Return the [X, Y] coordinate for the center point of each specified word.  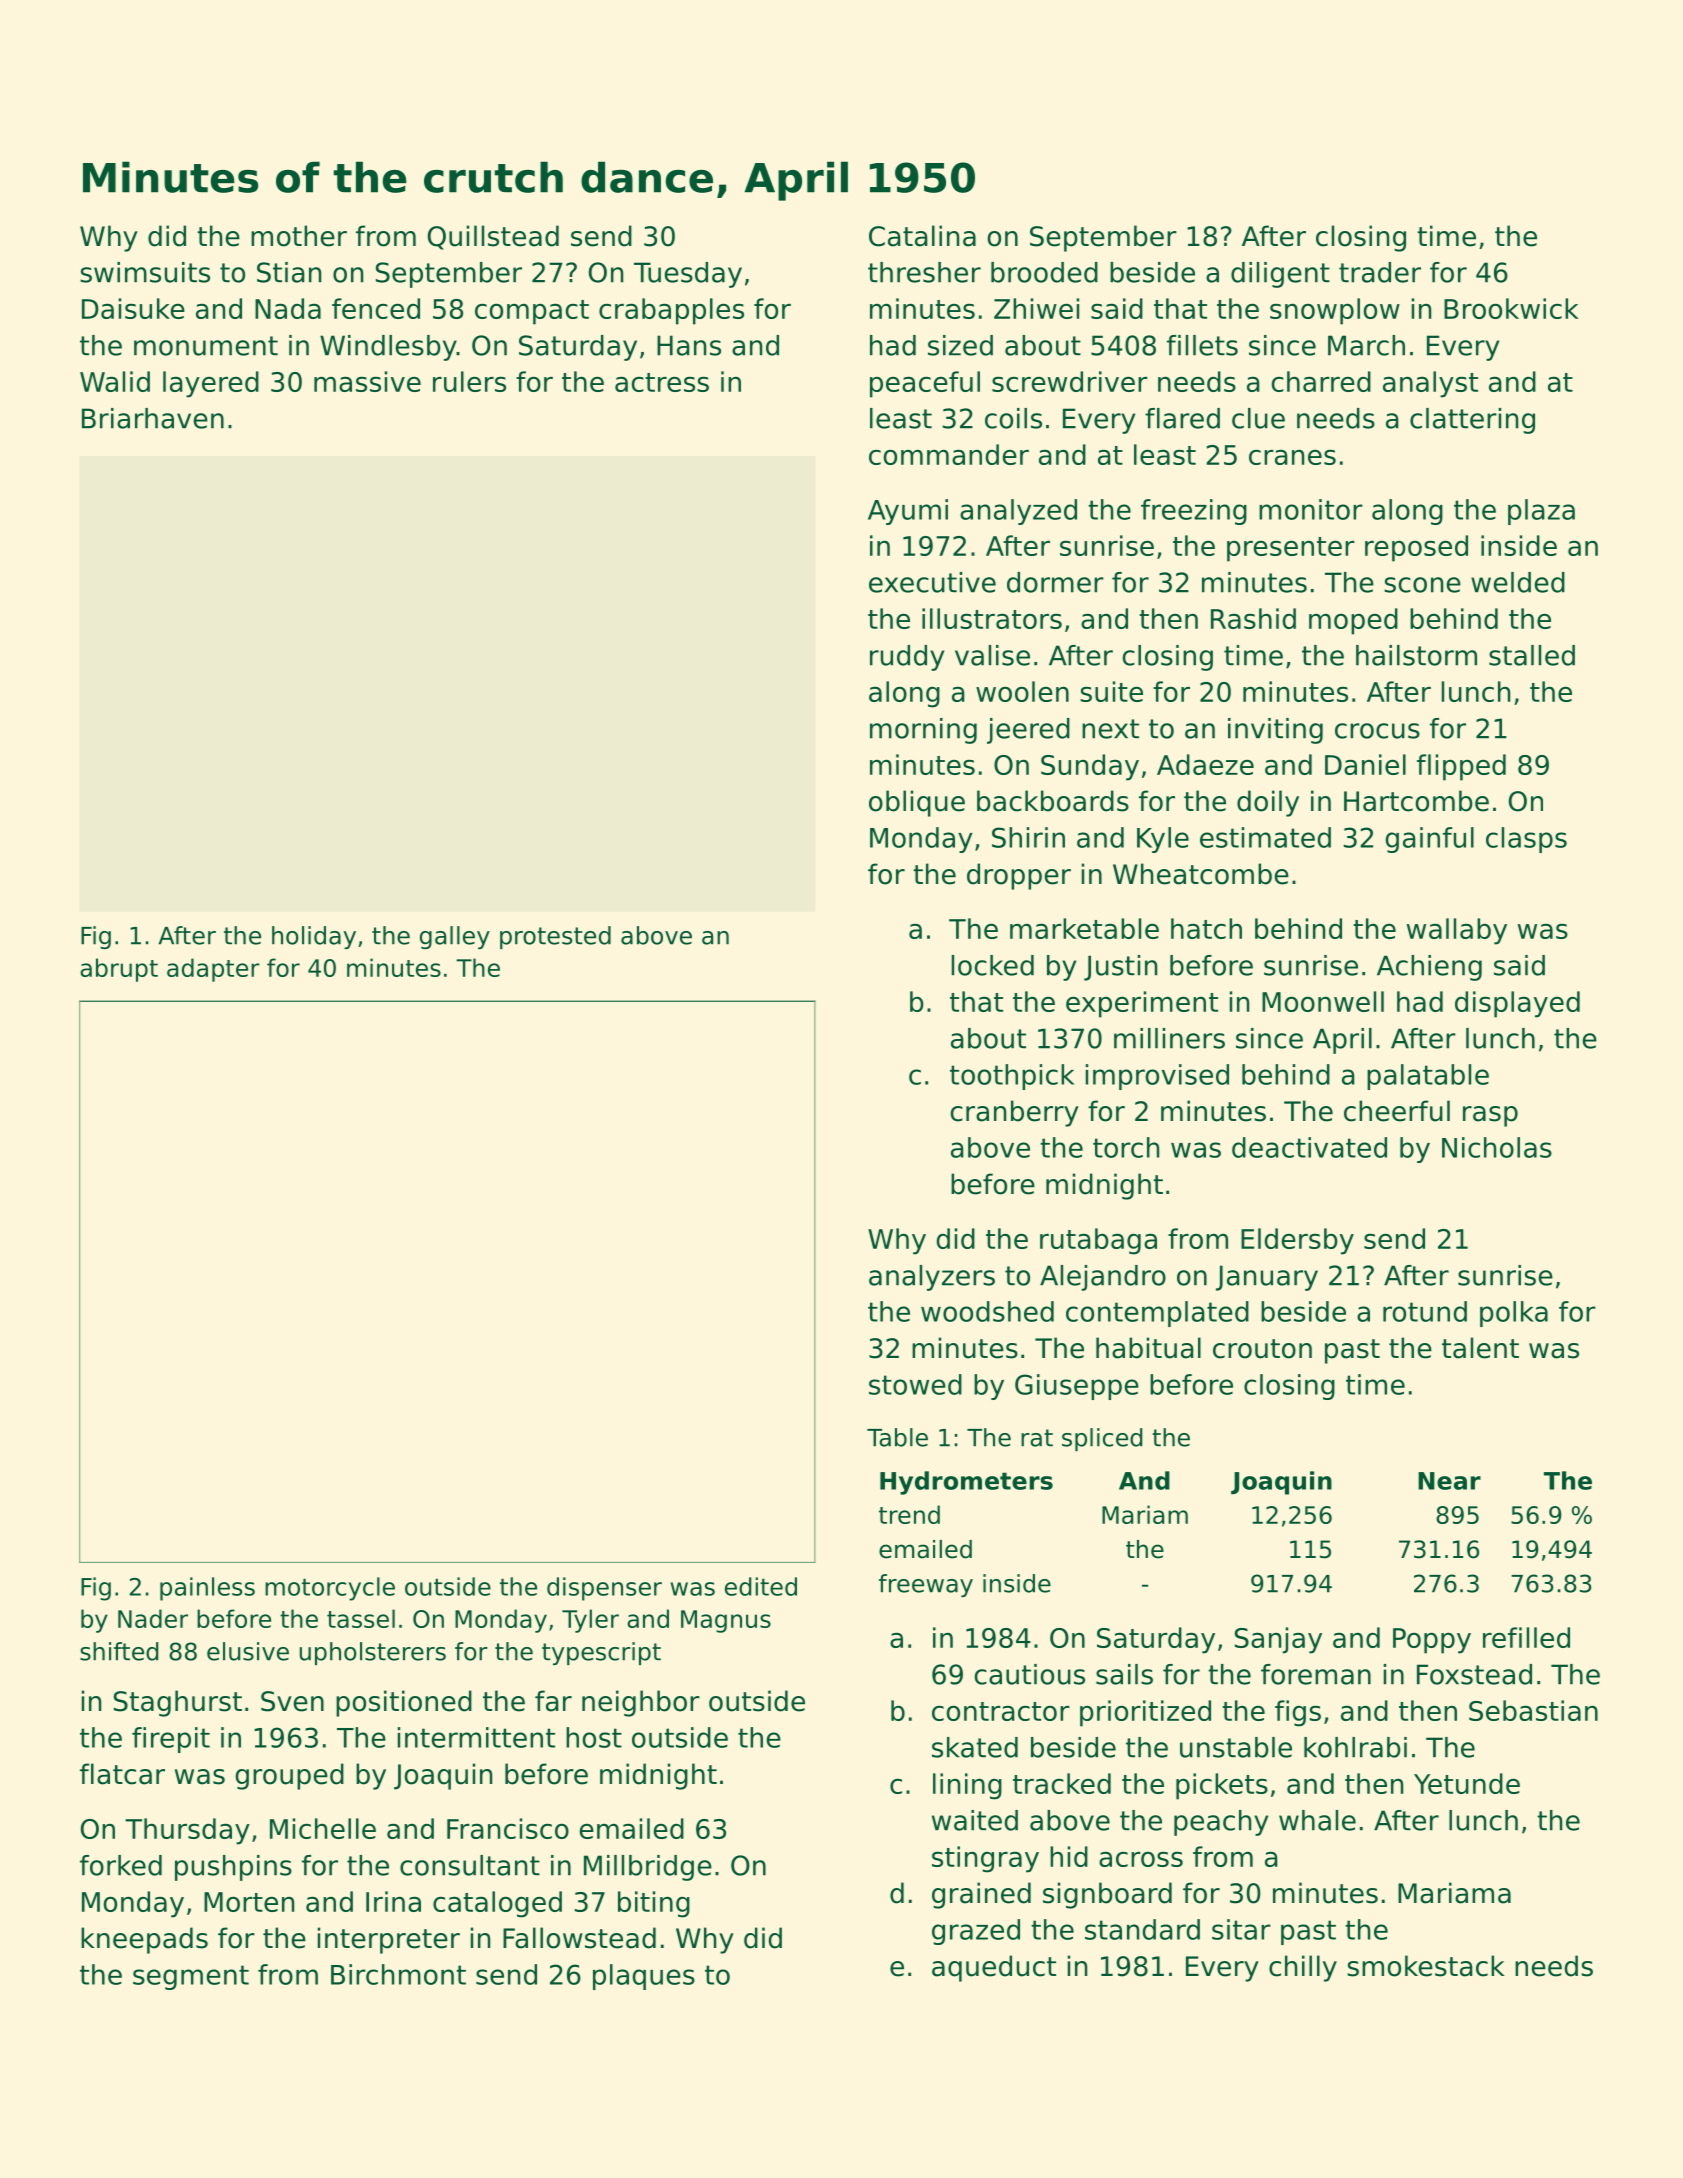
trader [1380, 272]
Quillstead [493, 237]
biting [654, 1904]
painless [207, 1589]
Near [1449, 1481]
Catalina [922, 236]
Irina [393, 1901]
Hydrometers [966, 1483]
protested [555, 937]
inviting [1275, 731]
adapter [213, 970]
